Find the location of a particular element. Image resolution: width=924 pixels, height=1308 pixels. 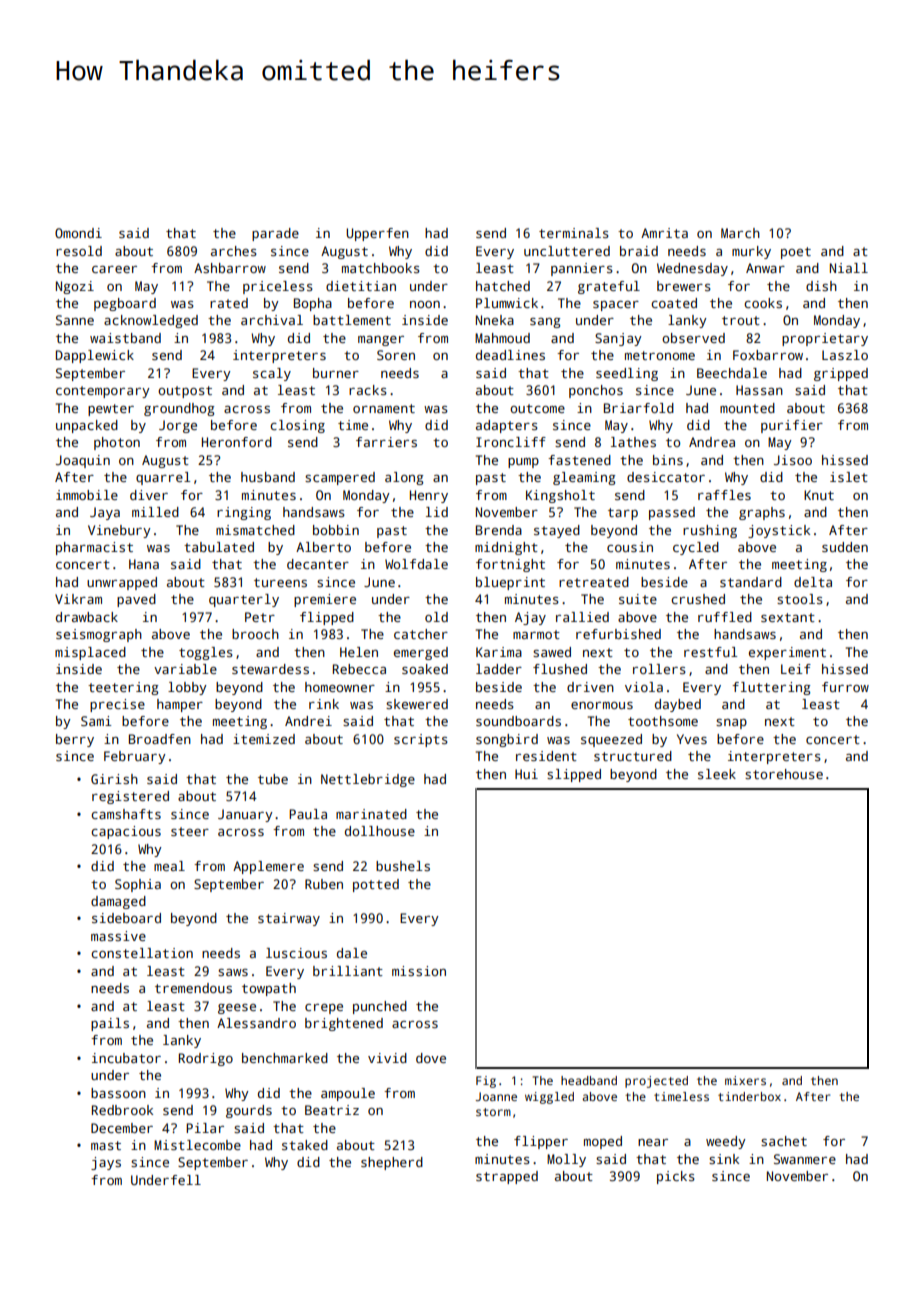

snap is located at coordinates (731, 724).
